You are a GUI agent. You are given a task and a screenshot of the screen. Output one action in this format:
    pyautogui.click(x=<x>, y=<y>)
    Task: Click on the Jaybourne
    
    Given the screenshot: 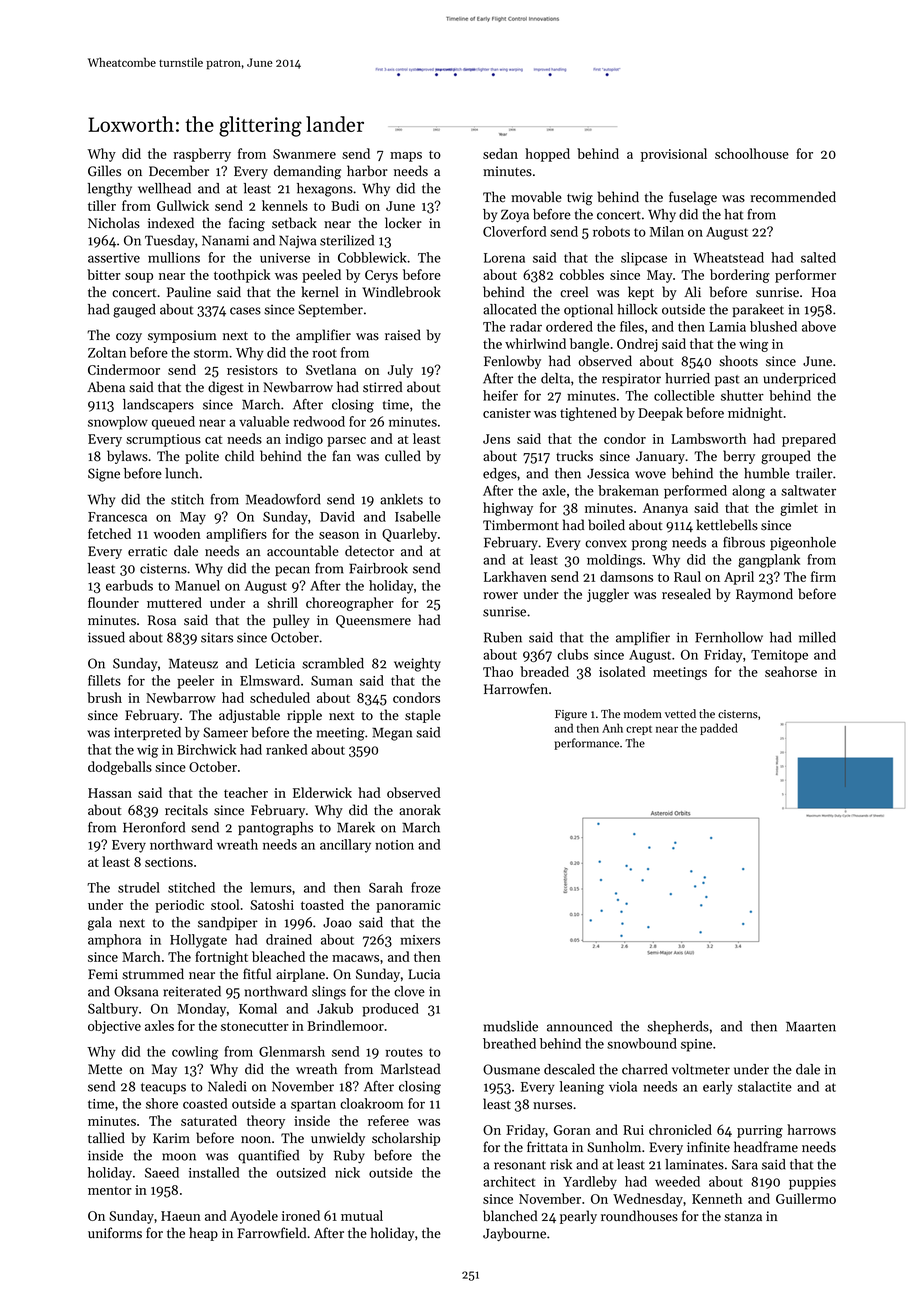 What is the action you would take?
    pyautogui.click(x=514, y=1234)
